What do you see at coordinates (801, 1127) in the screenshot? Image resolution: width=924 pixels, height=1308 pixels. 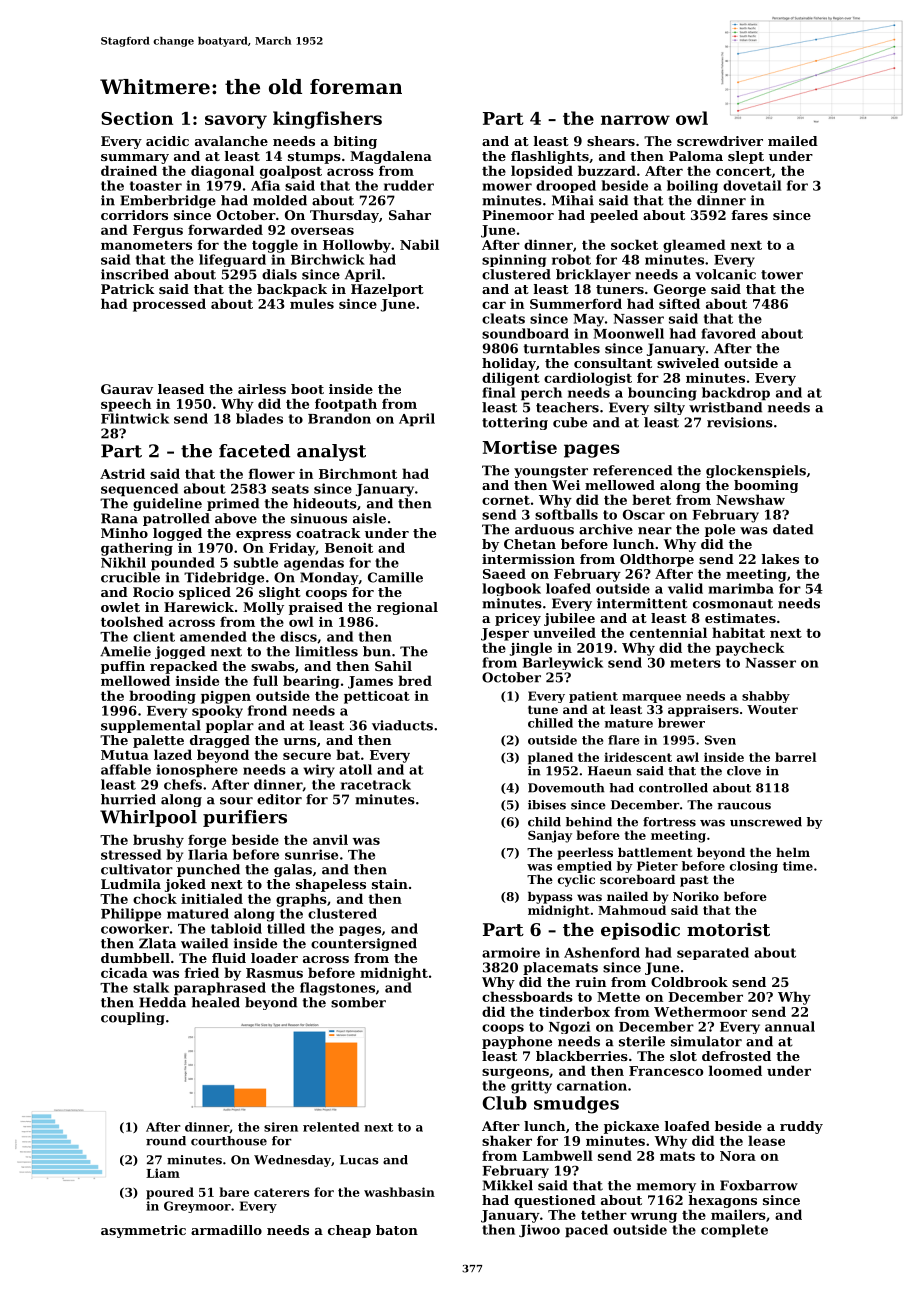 I see `ruddy` at bounding box center [801, 1127].
